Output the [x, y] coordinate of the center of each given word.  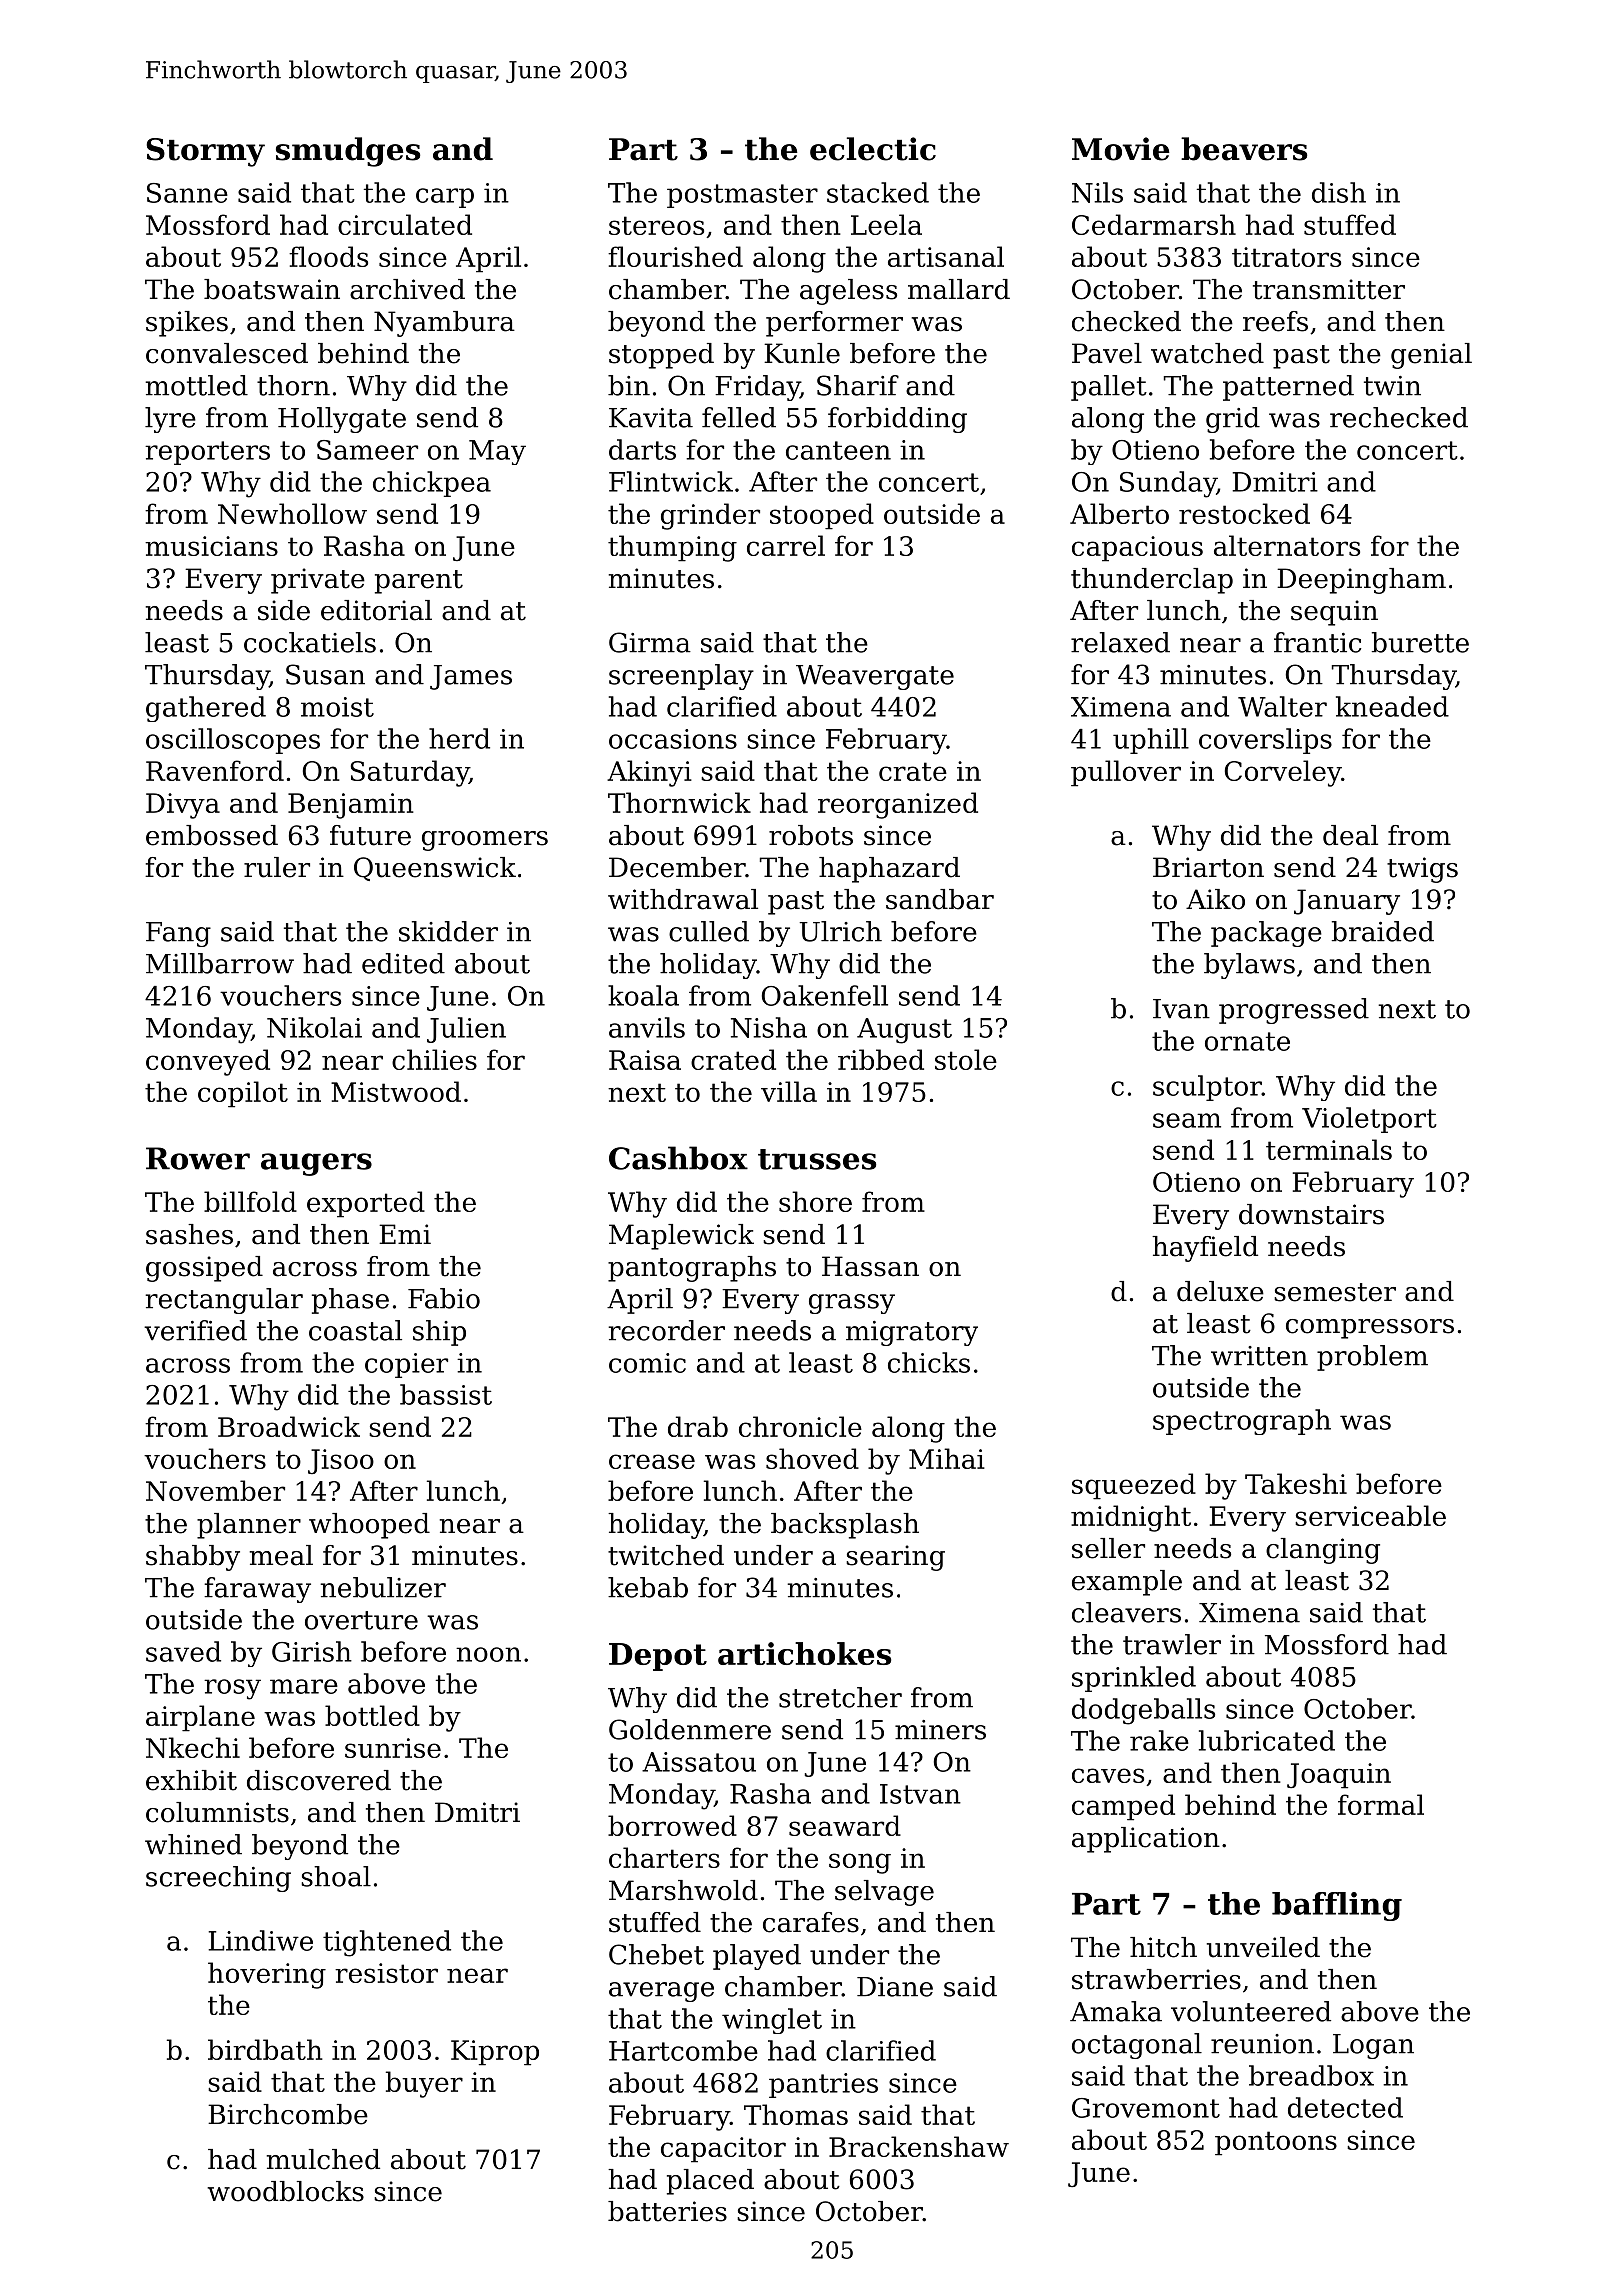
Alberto [1119, 513]
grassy [852, 1304]
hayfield [1205, 1249]
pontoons [1276, 2143]
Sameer [367, 450]
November [215, 1490]
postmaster [742, 196]
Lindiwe [261, 1940]
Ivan [1181, 1009]
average [661, 1992]
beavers [1244, 149]
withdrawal [683, 899]
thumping [672, 548]
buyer [424, 2084]
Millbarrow [220, 963]
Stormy [205, 152]
